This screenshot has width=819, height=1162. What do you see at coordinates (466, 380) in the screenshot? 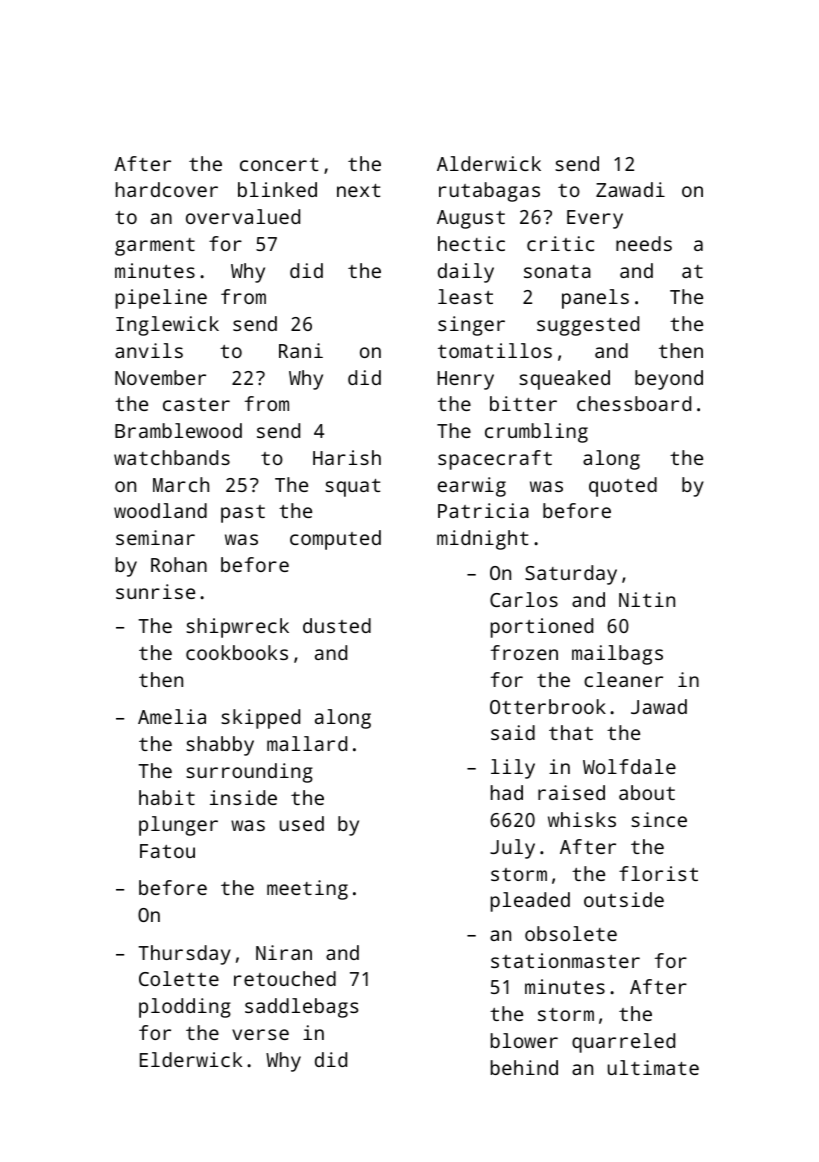
I see `Henry` at bounding box center [466, 380].
